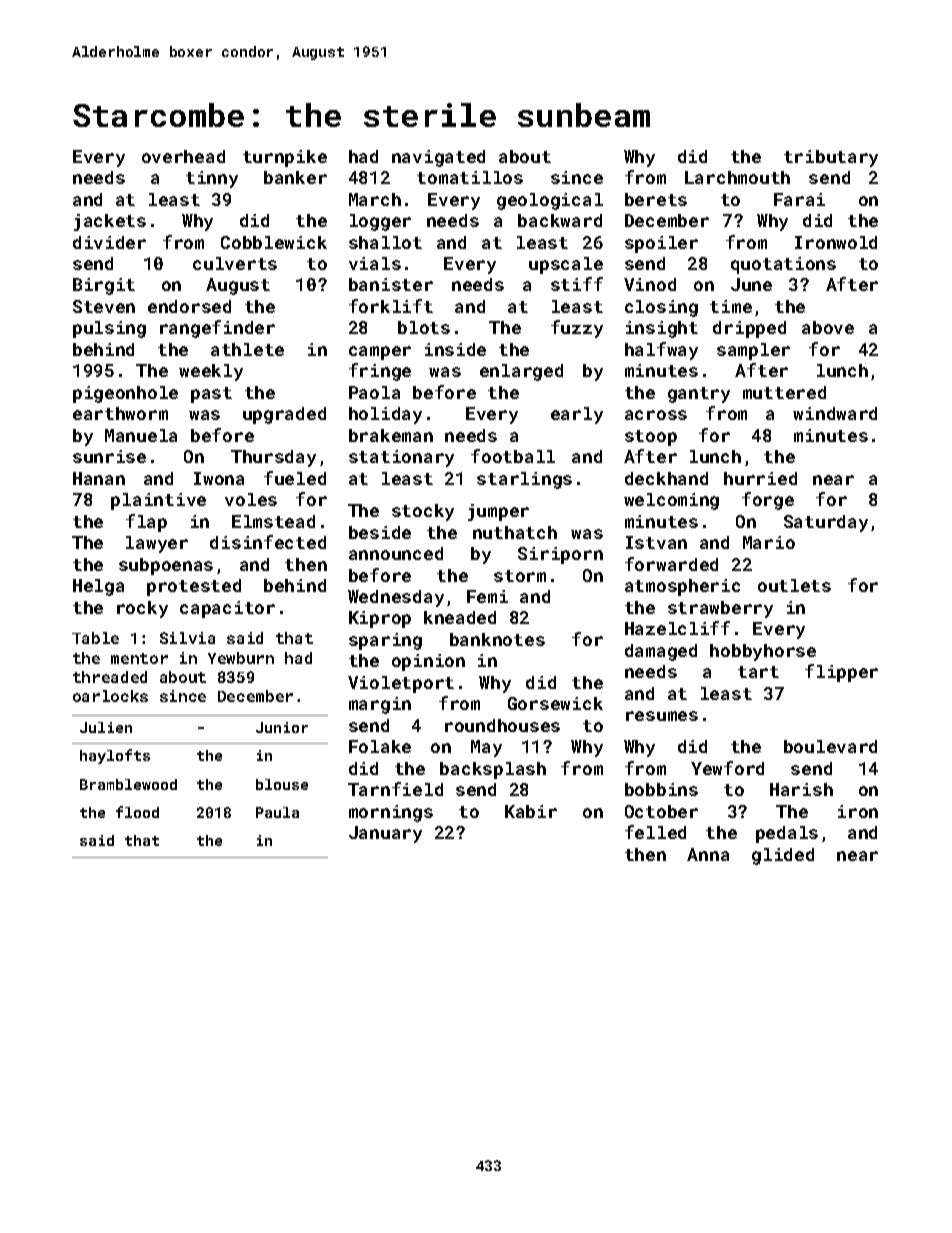 The image size is (952, 1233). I want to click on Saturday, so click(826, 523).
